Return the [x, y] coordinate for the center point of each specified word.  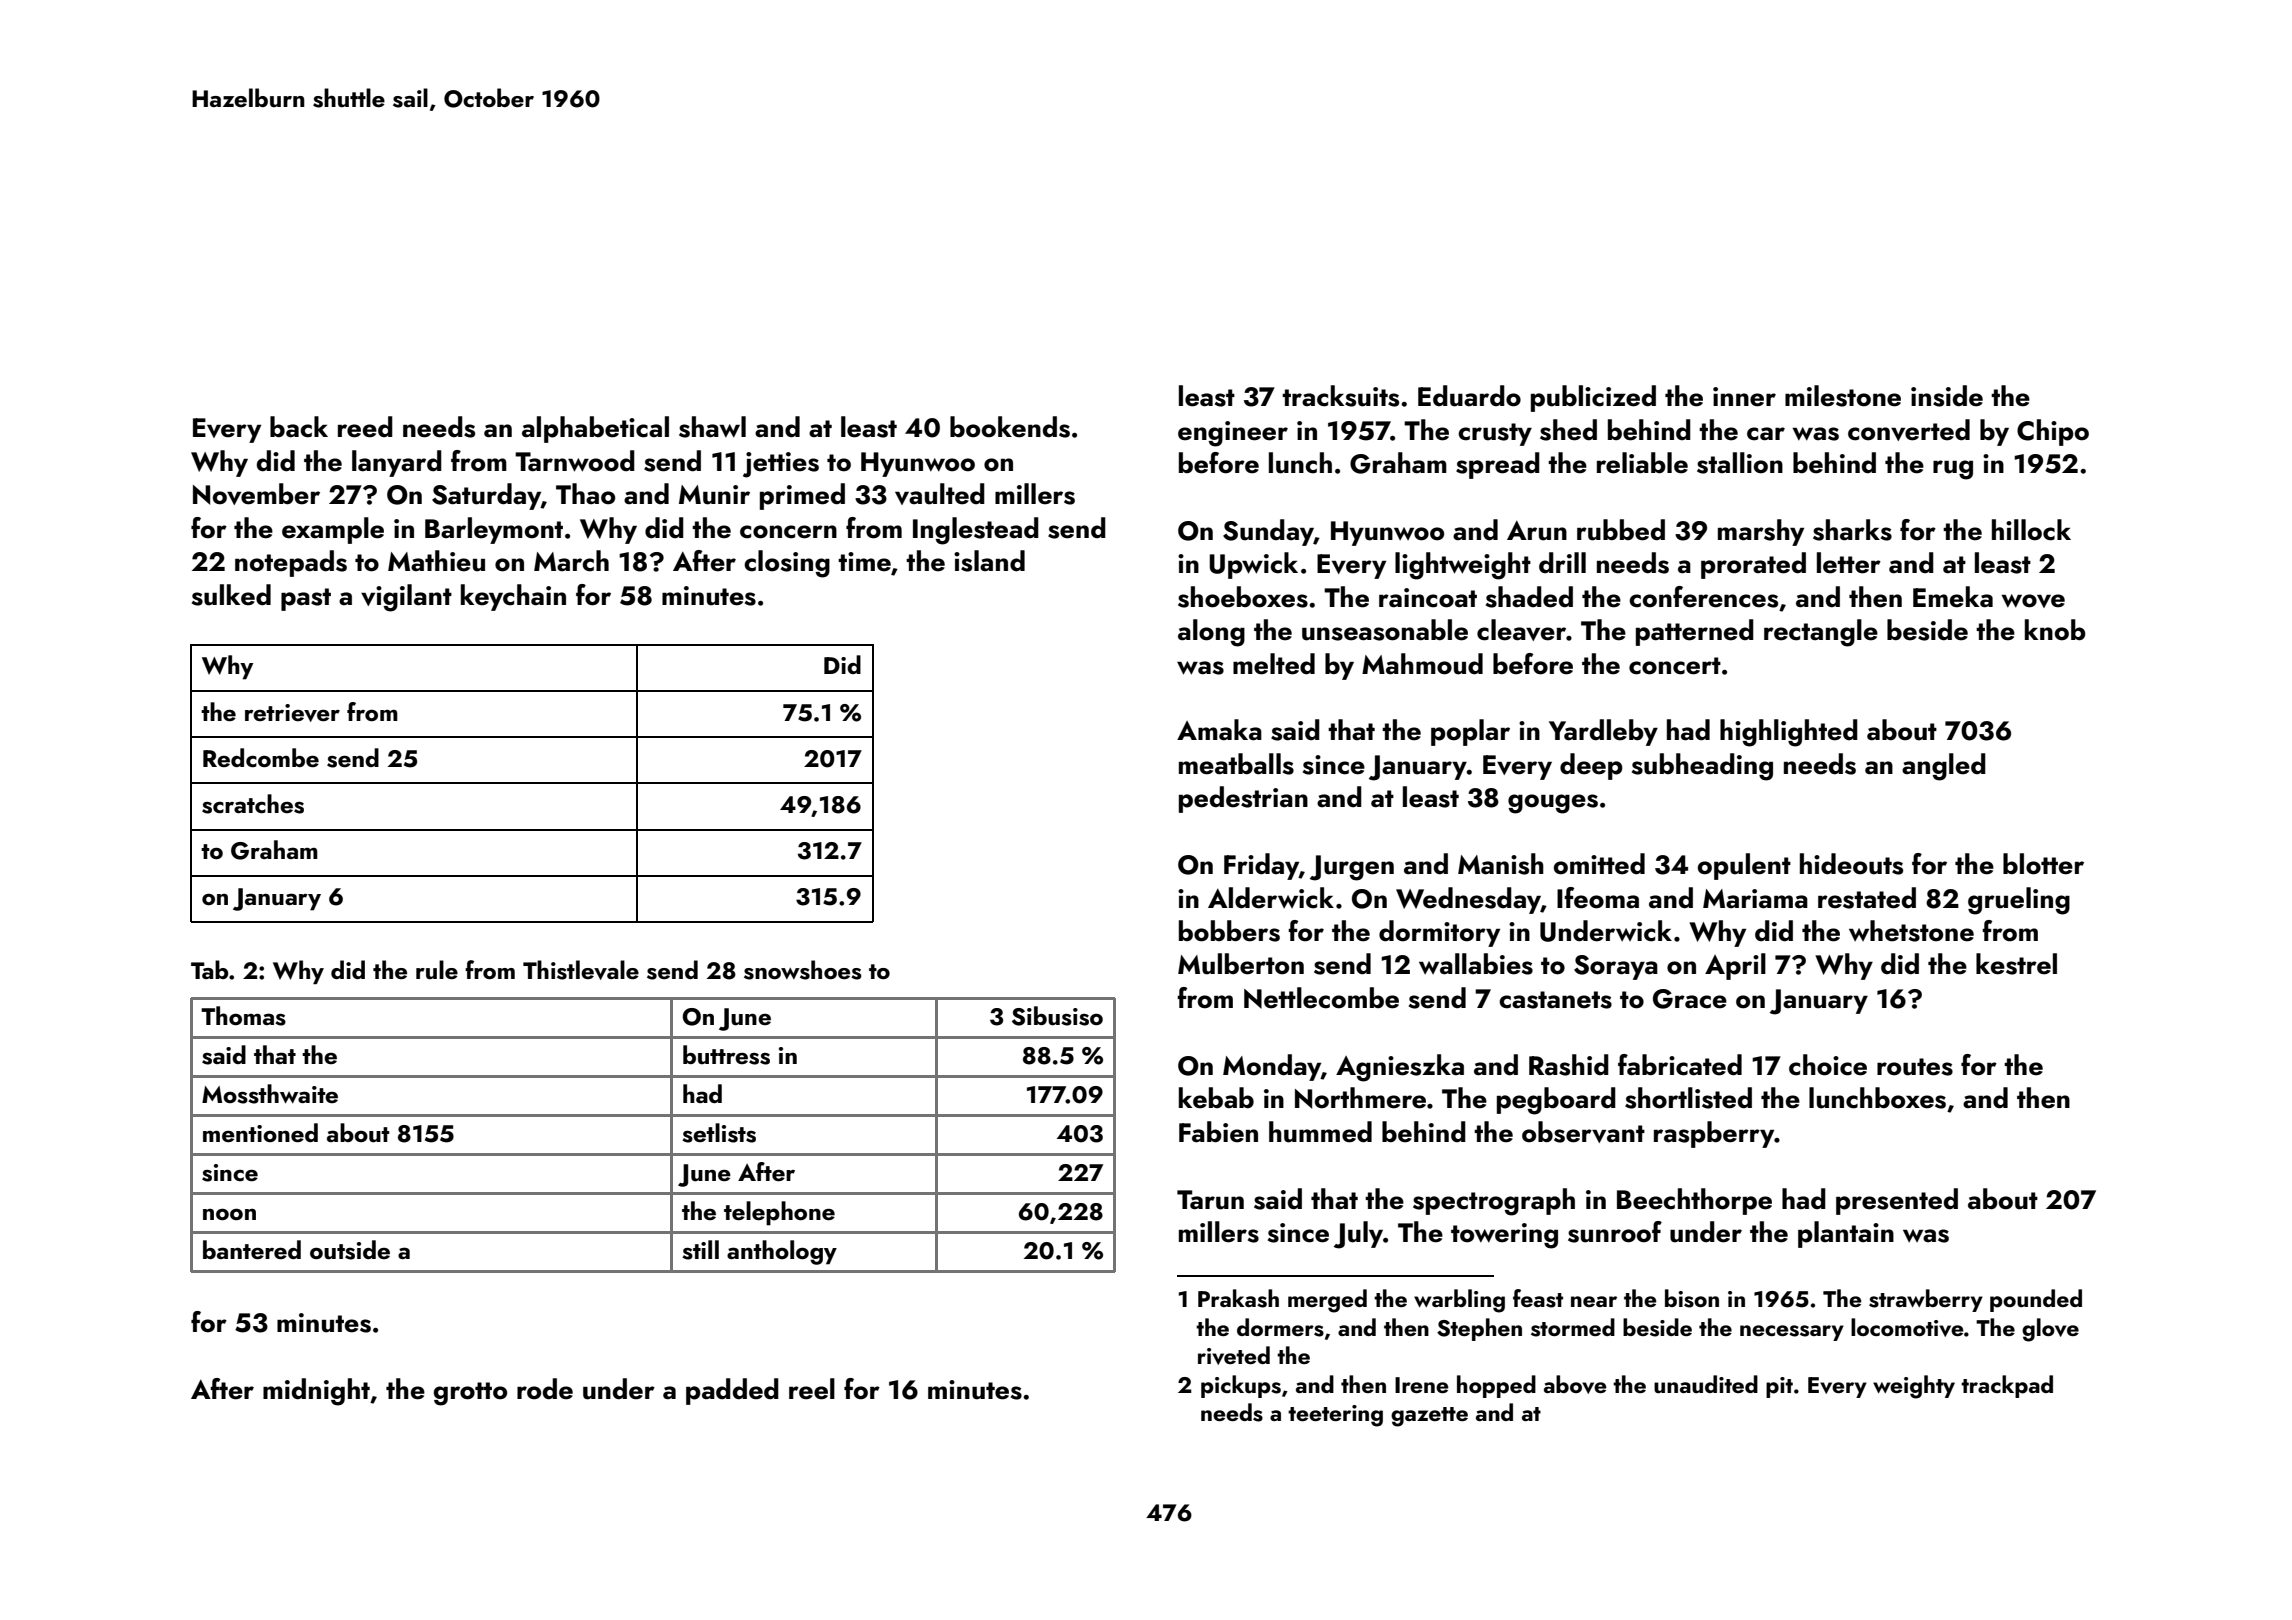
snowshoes [803, 970]
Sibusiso [1057, 1016]
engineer [1233, 434]
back [299, 427]
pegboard [1556, 1101]
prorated [1753, 565]
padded [732, 1391]
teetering [1335, 1416]
